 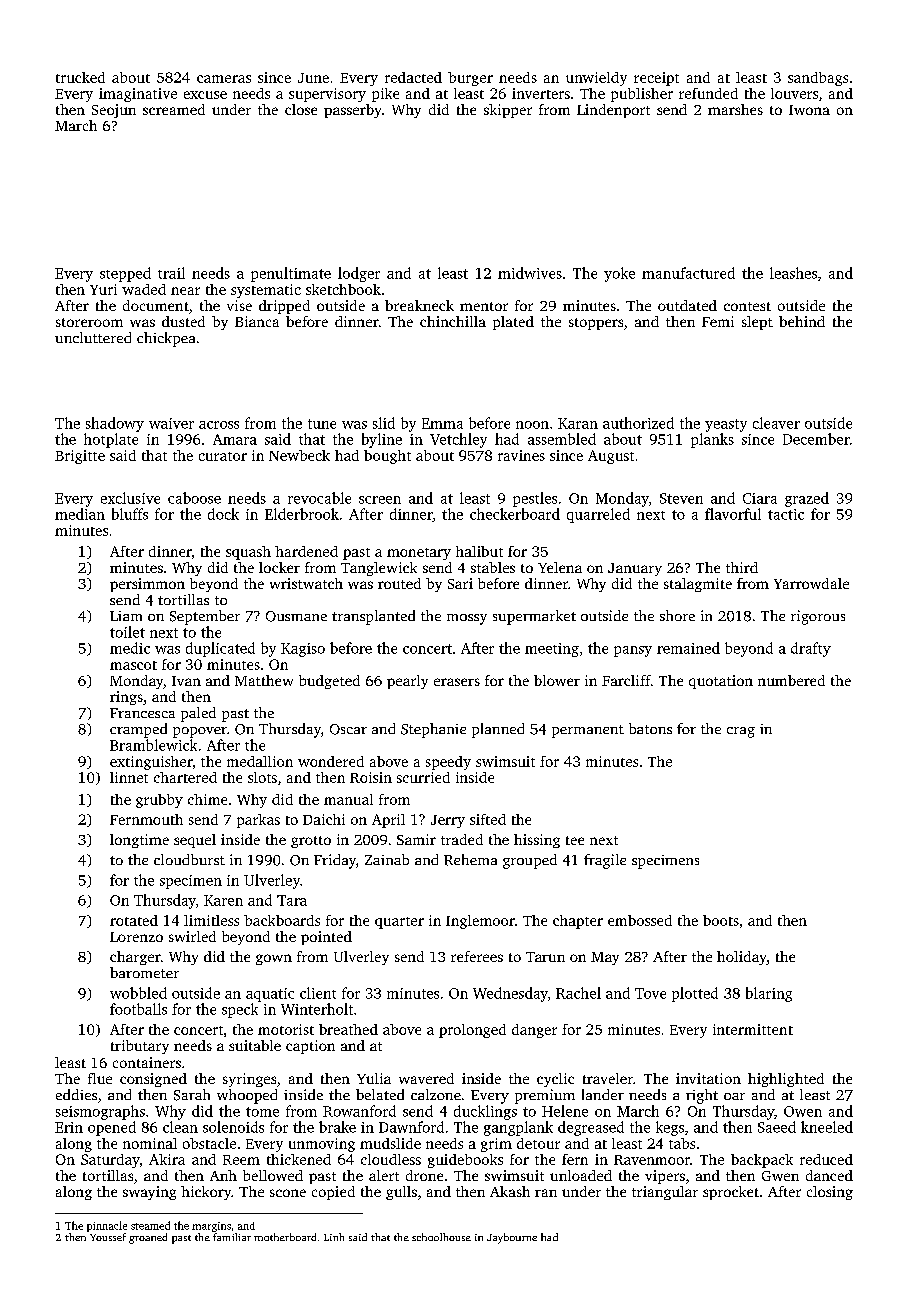 I want to click on Tove, so click(x=650, y=993).
